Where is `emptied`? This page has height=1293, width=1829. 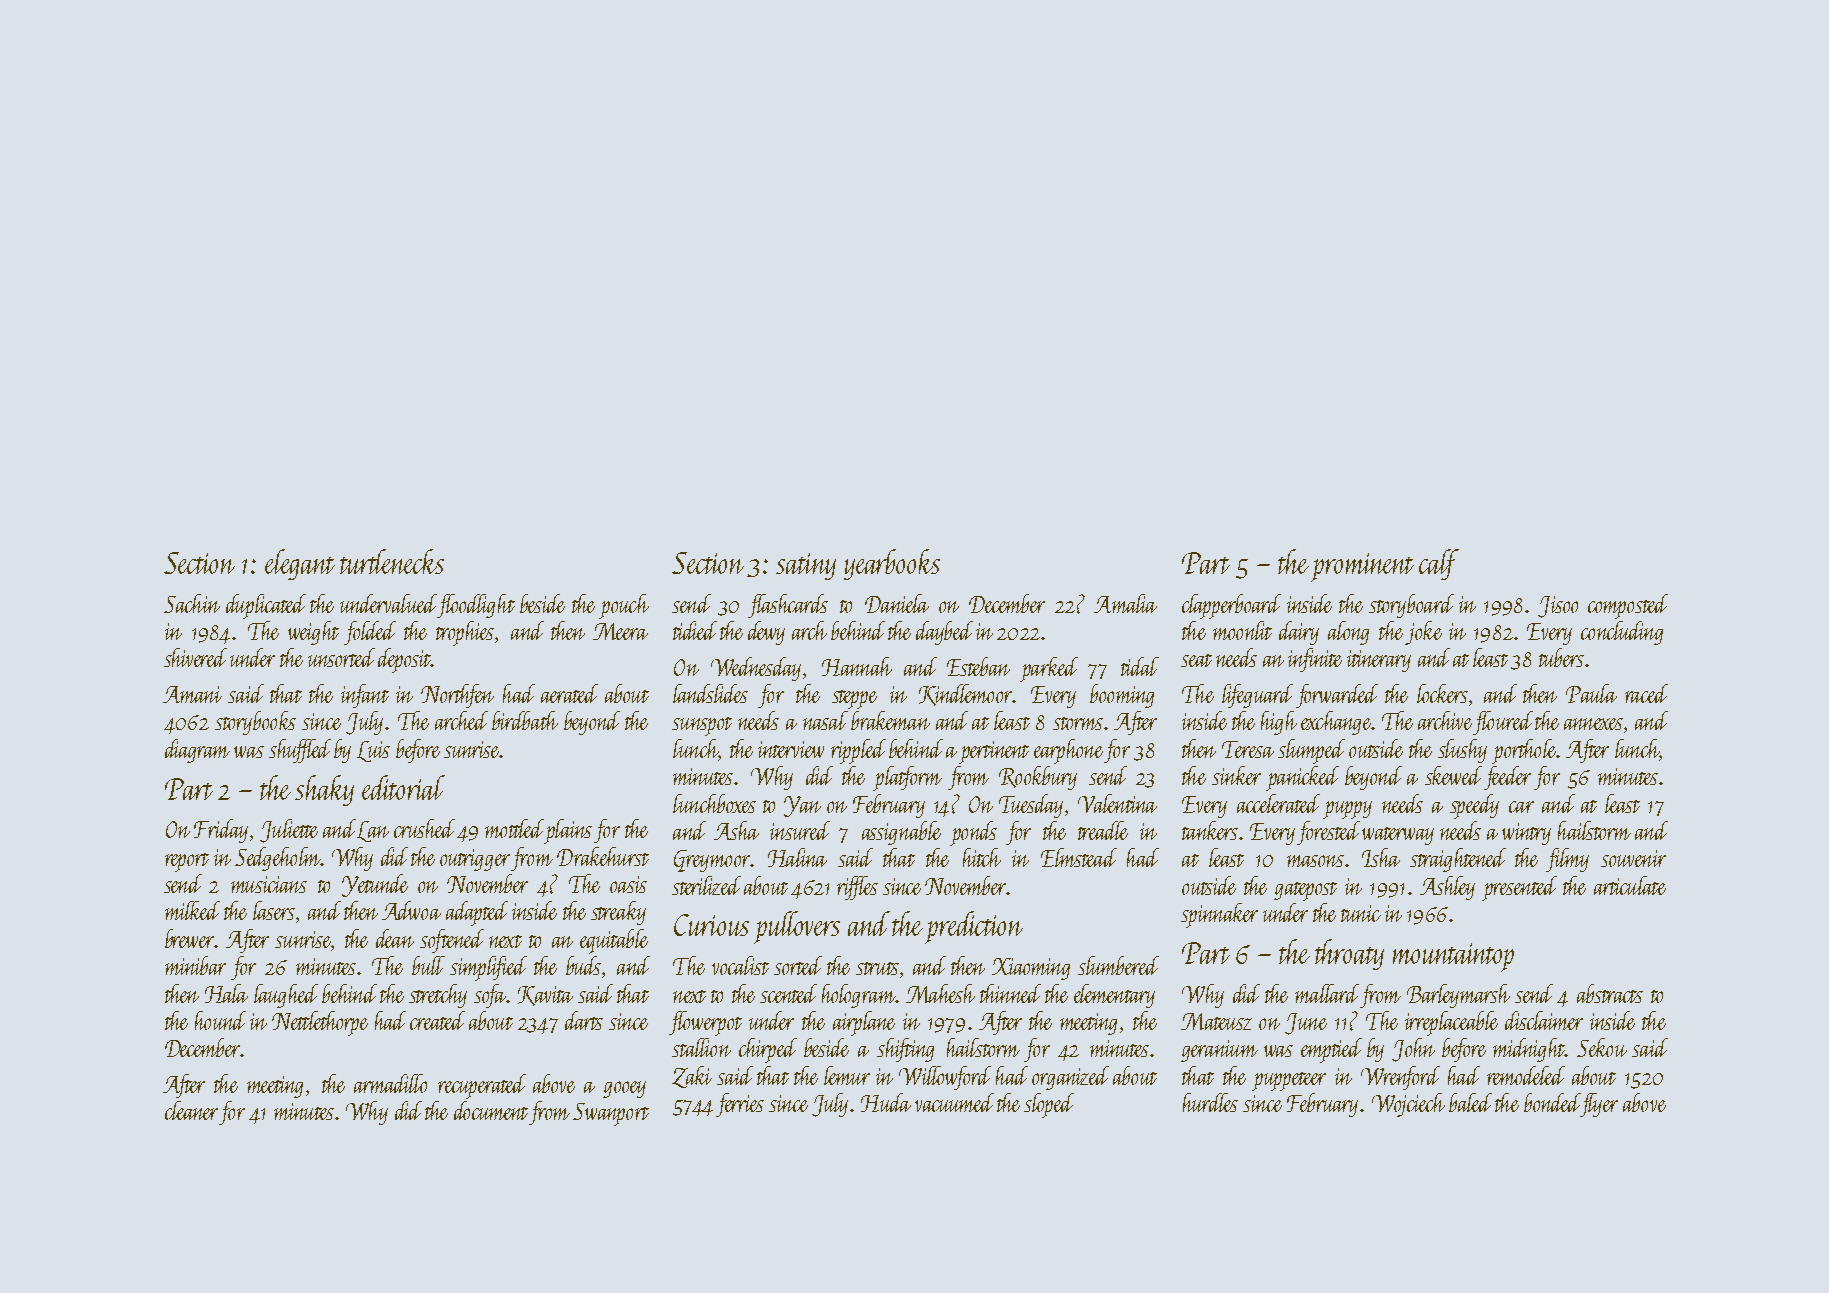
emptied is located at coordinates (1331, 1050).
